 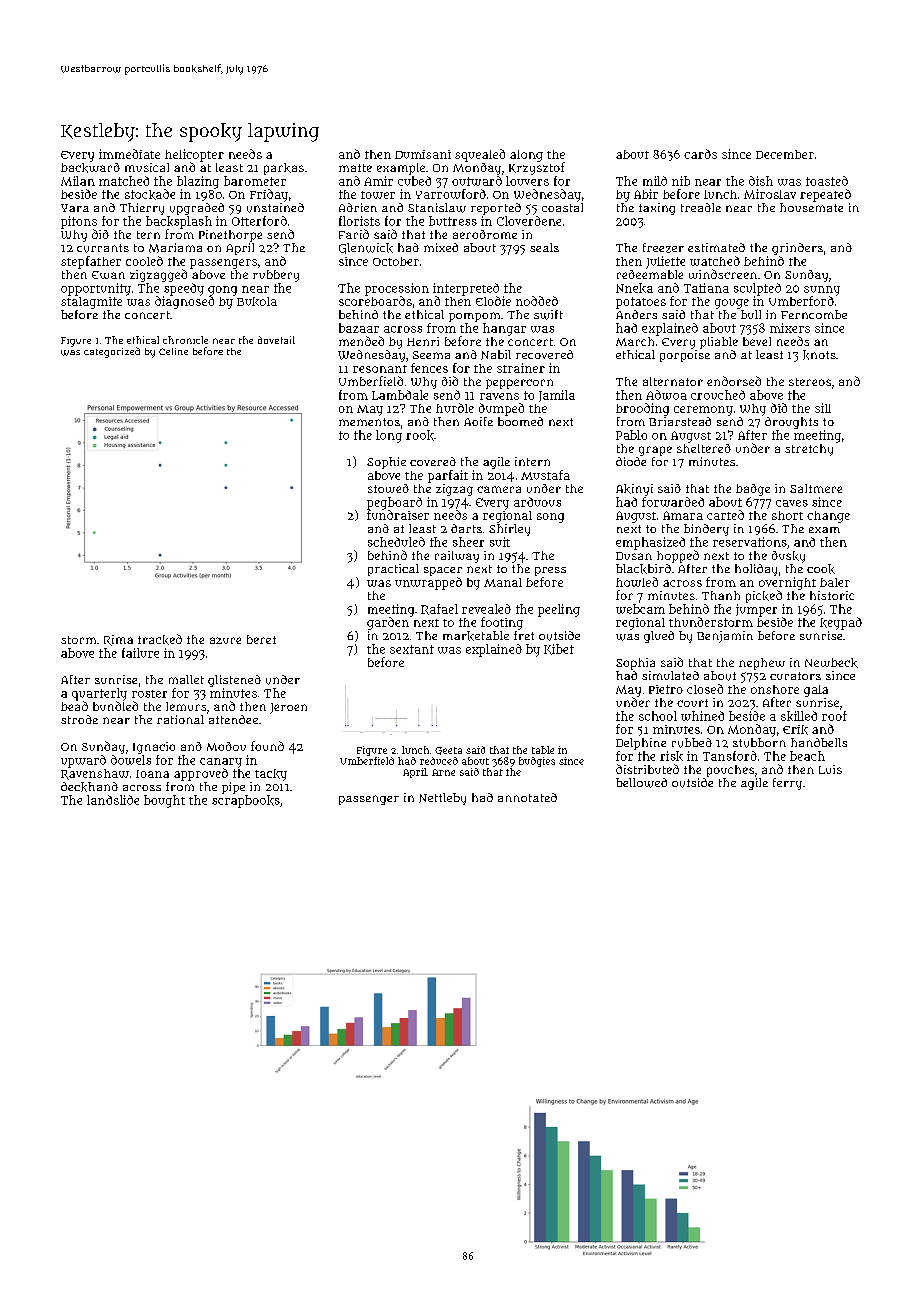 I want to click on beret, so click(x=261, y=639).
